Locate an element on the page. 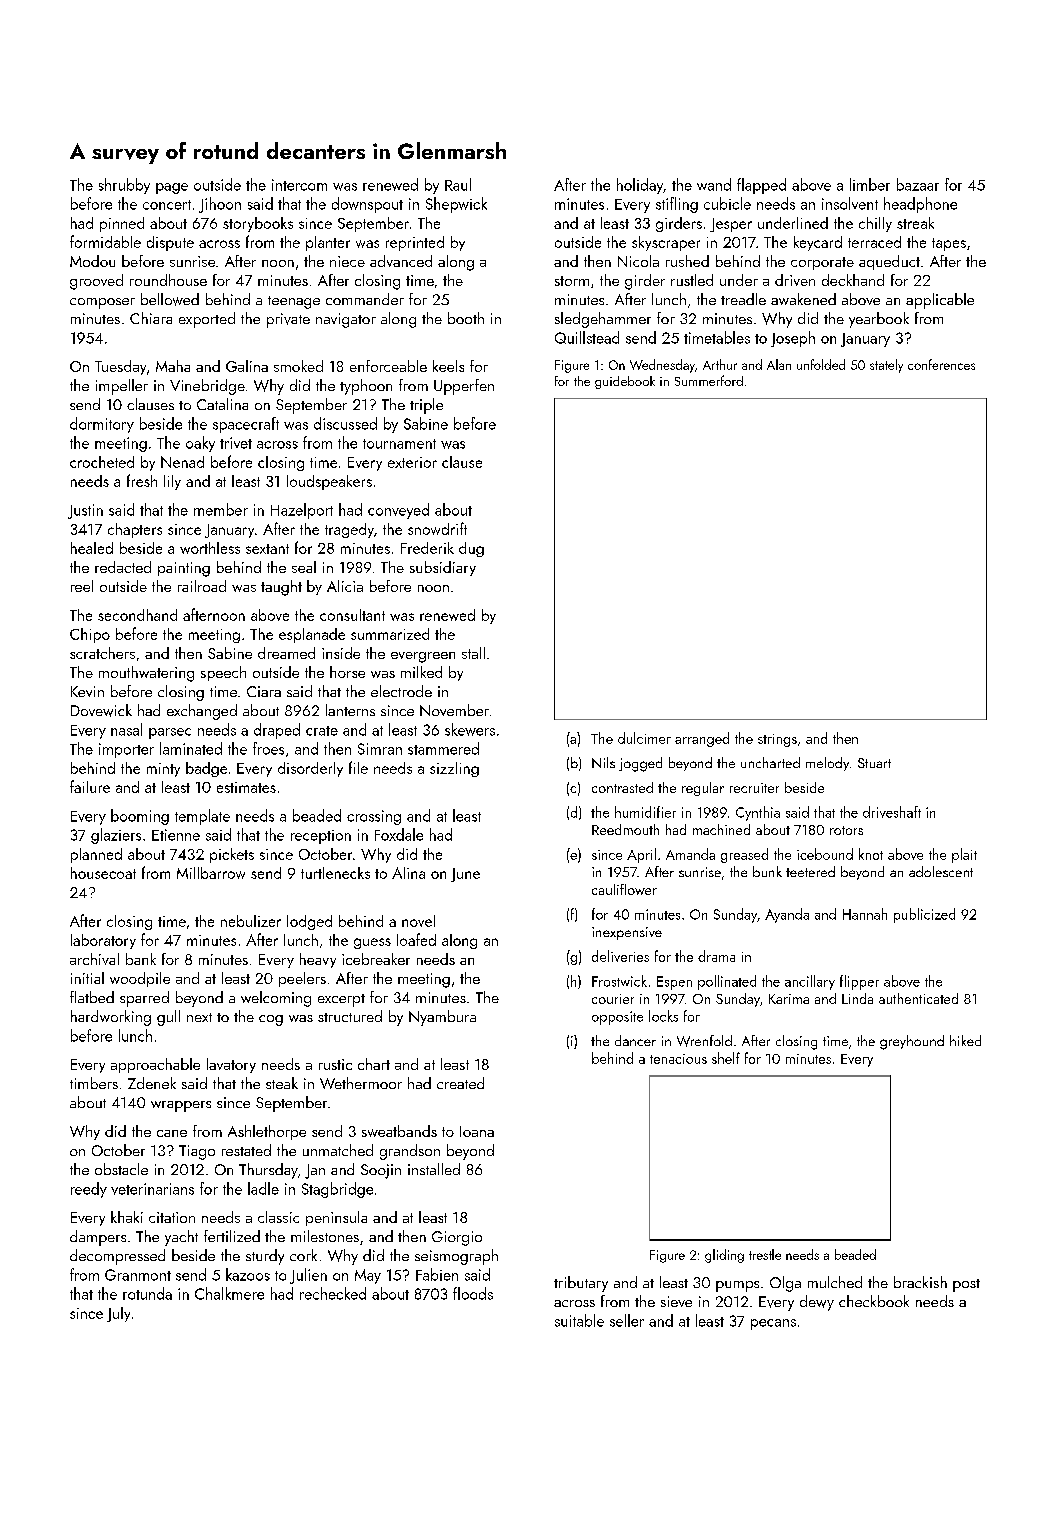 This image has height=1529, width=1056. plait is located at coordinates (964, 855).
